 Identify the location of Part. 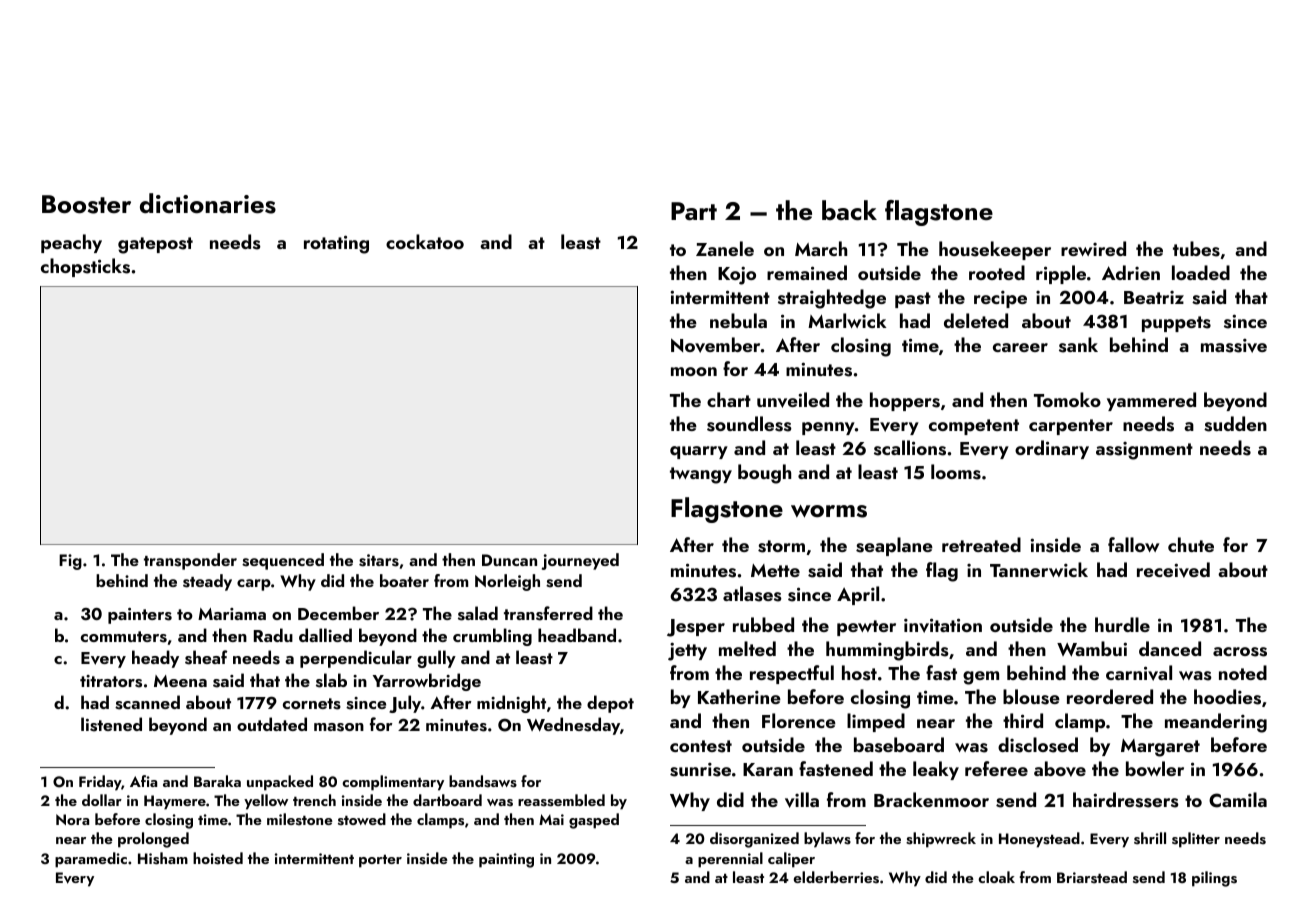
(694, 211).
